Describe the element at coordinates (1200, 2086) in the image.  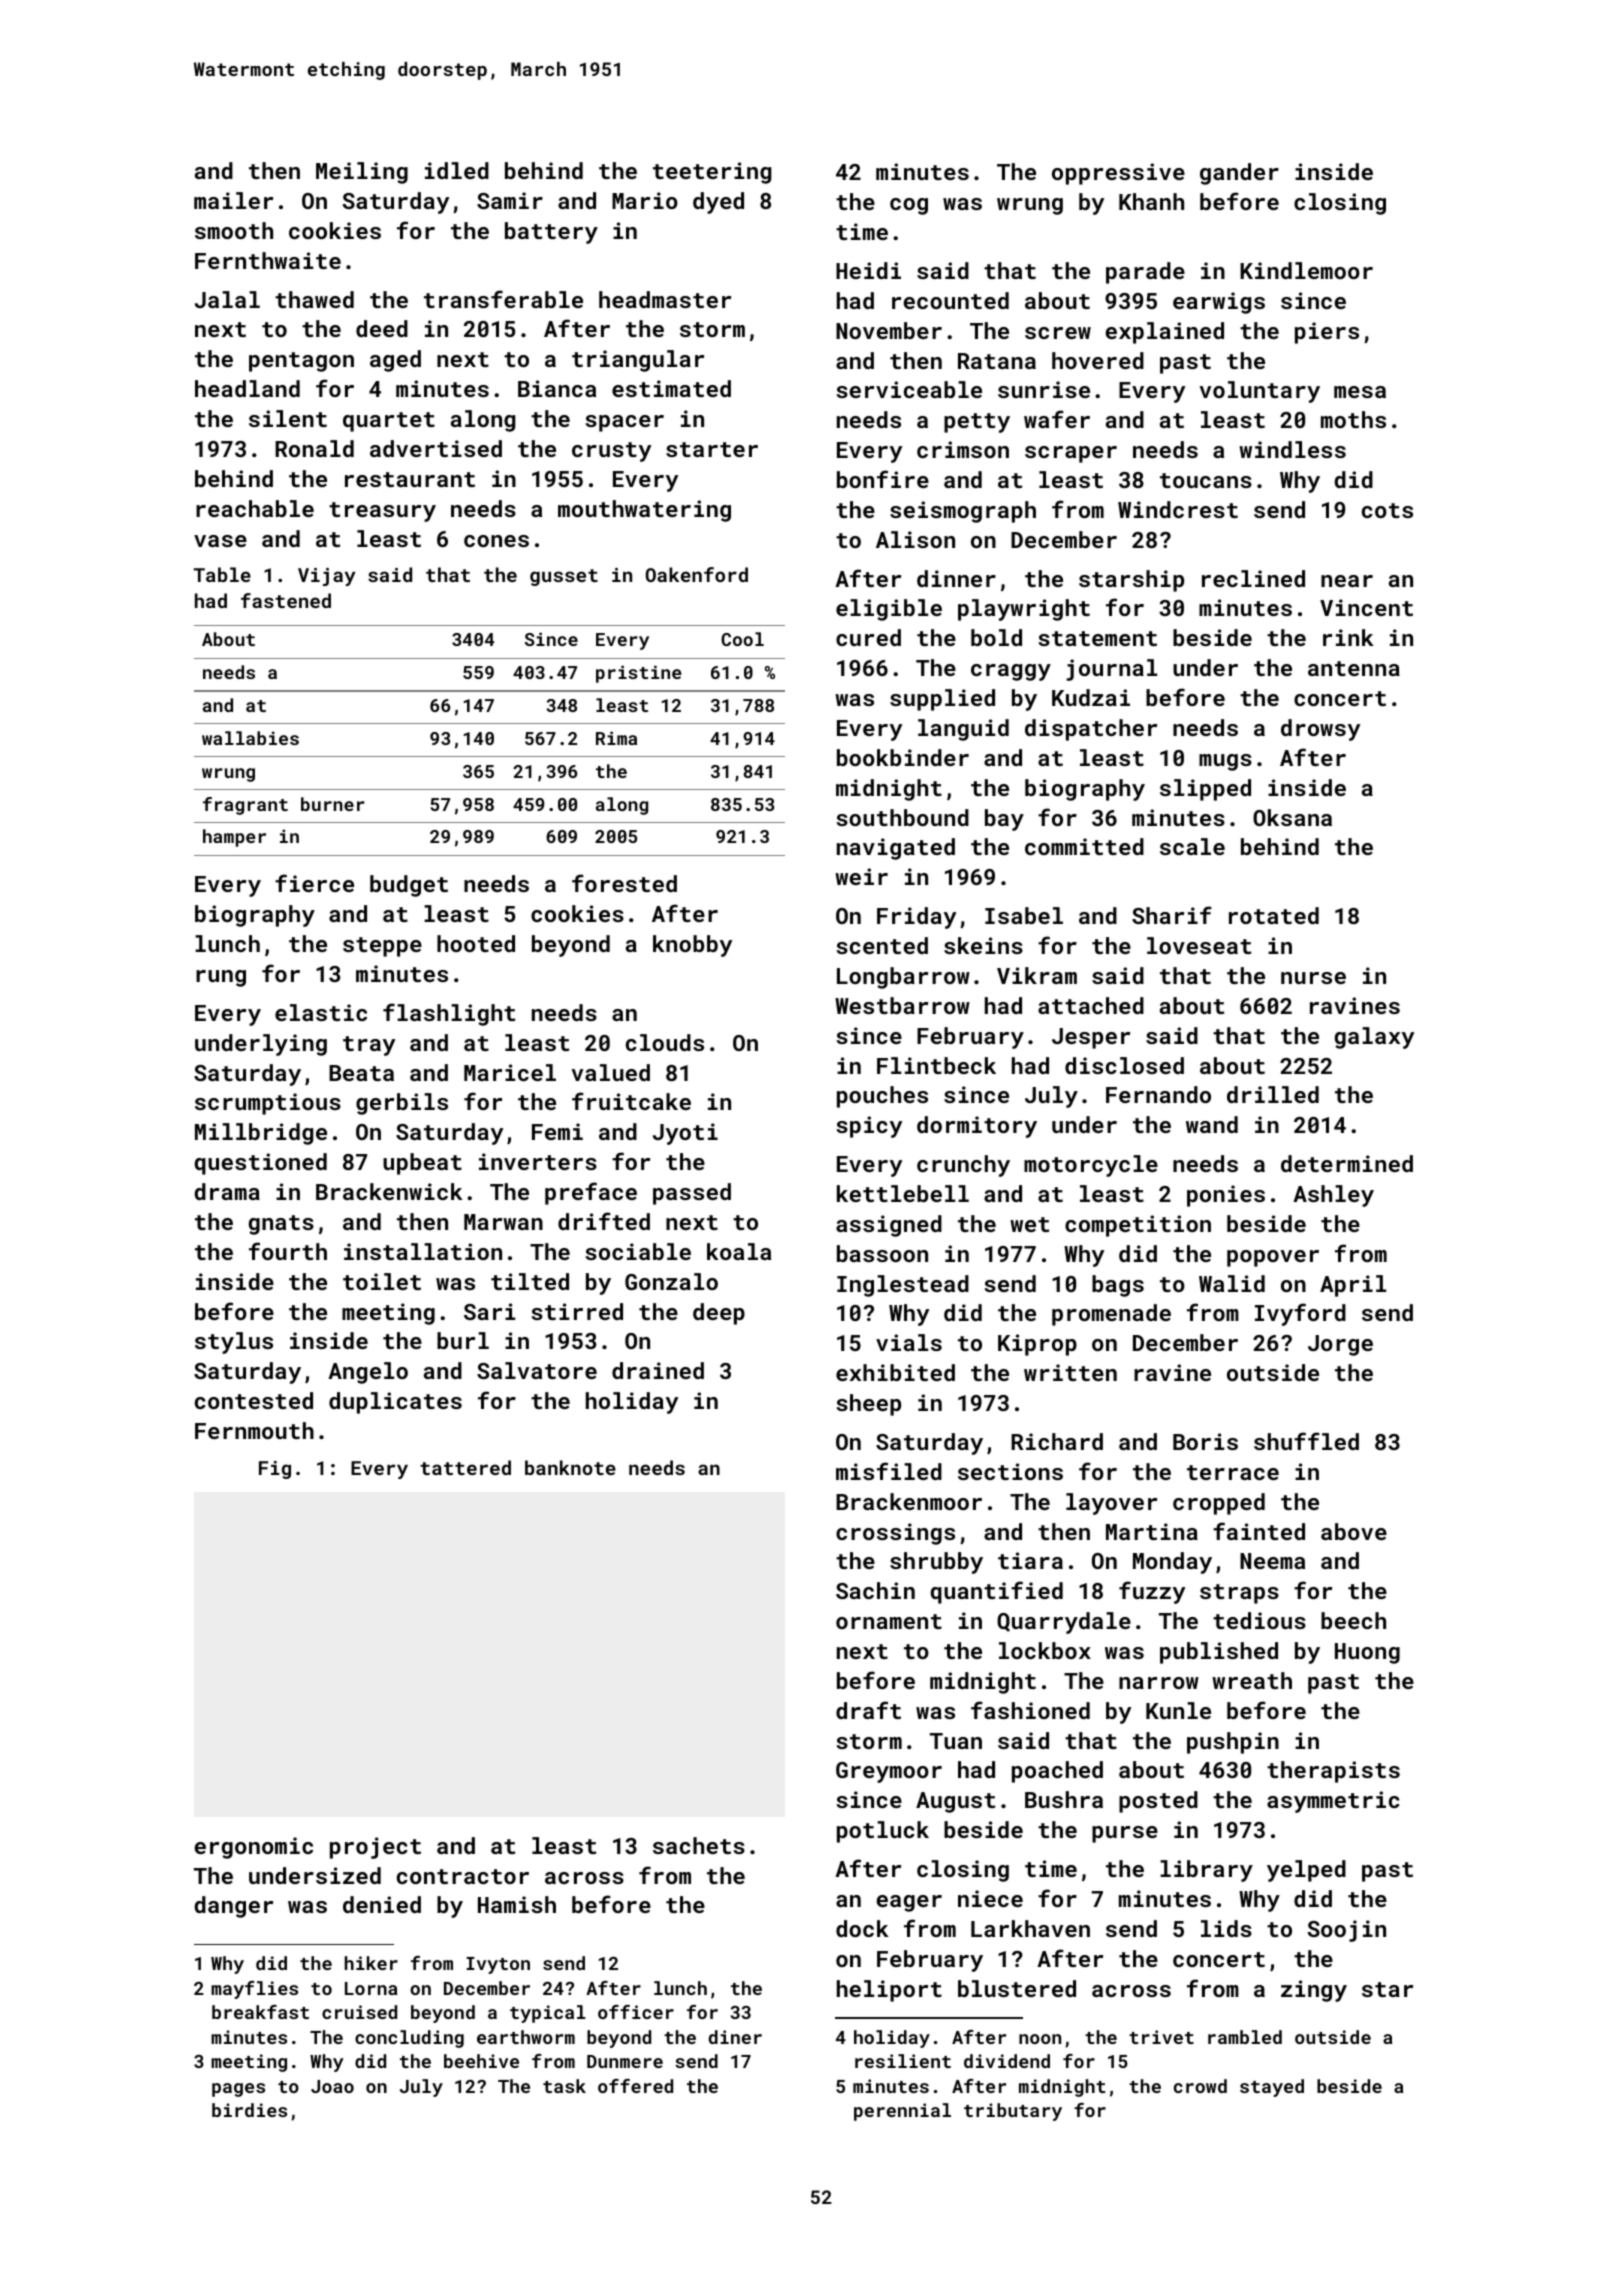
I see `crowd` at that location.
